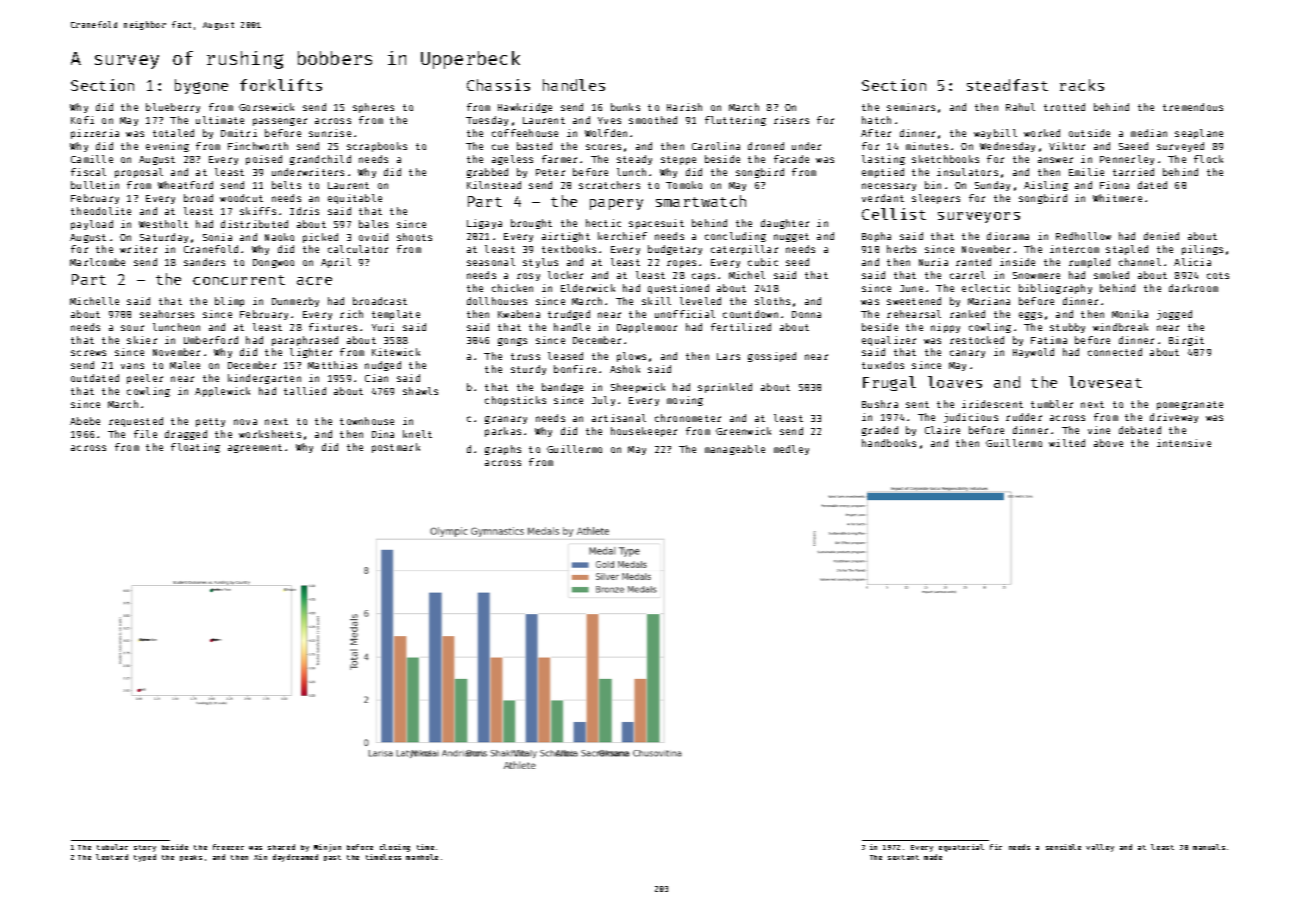  What do you see at coordinates (1184, 443) in the screenshot?
I see `intensive` at bounding box center [1184, 443].
